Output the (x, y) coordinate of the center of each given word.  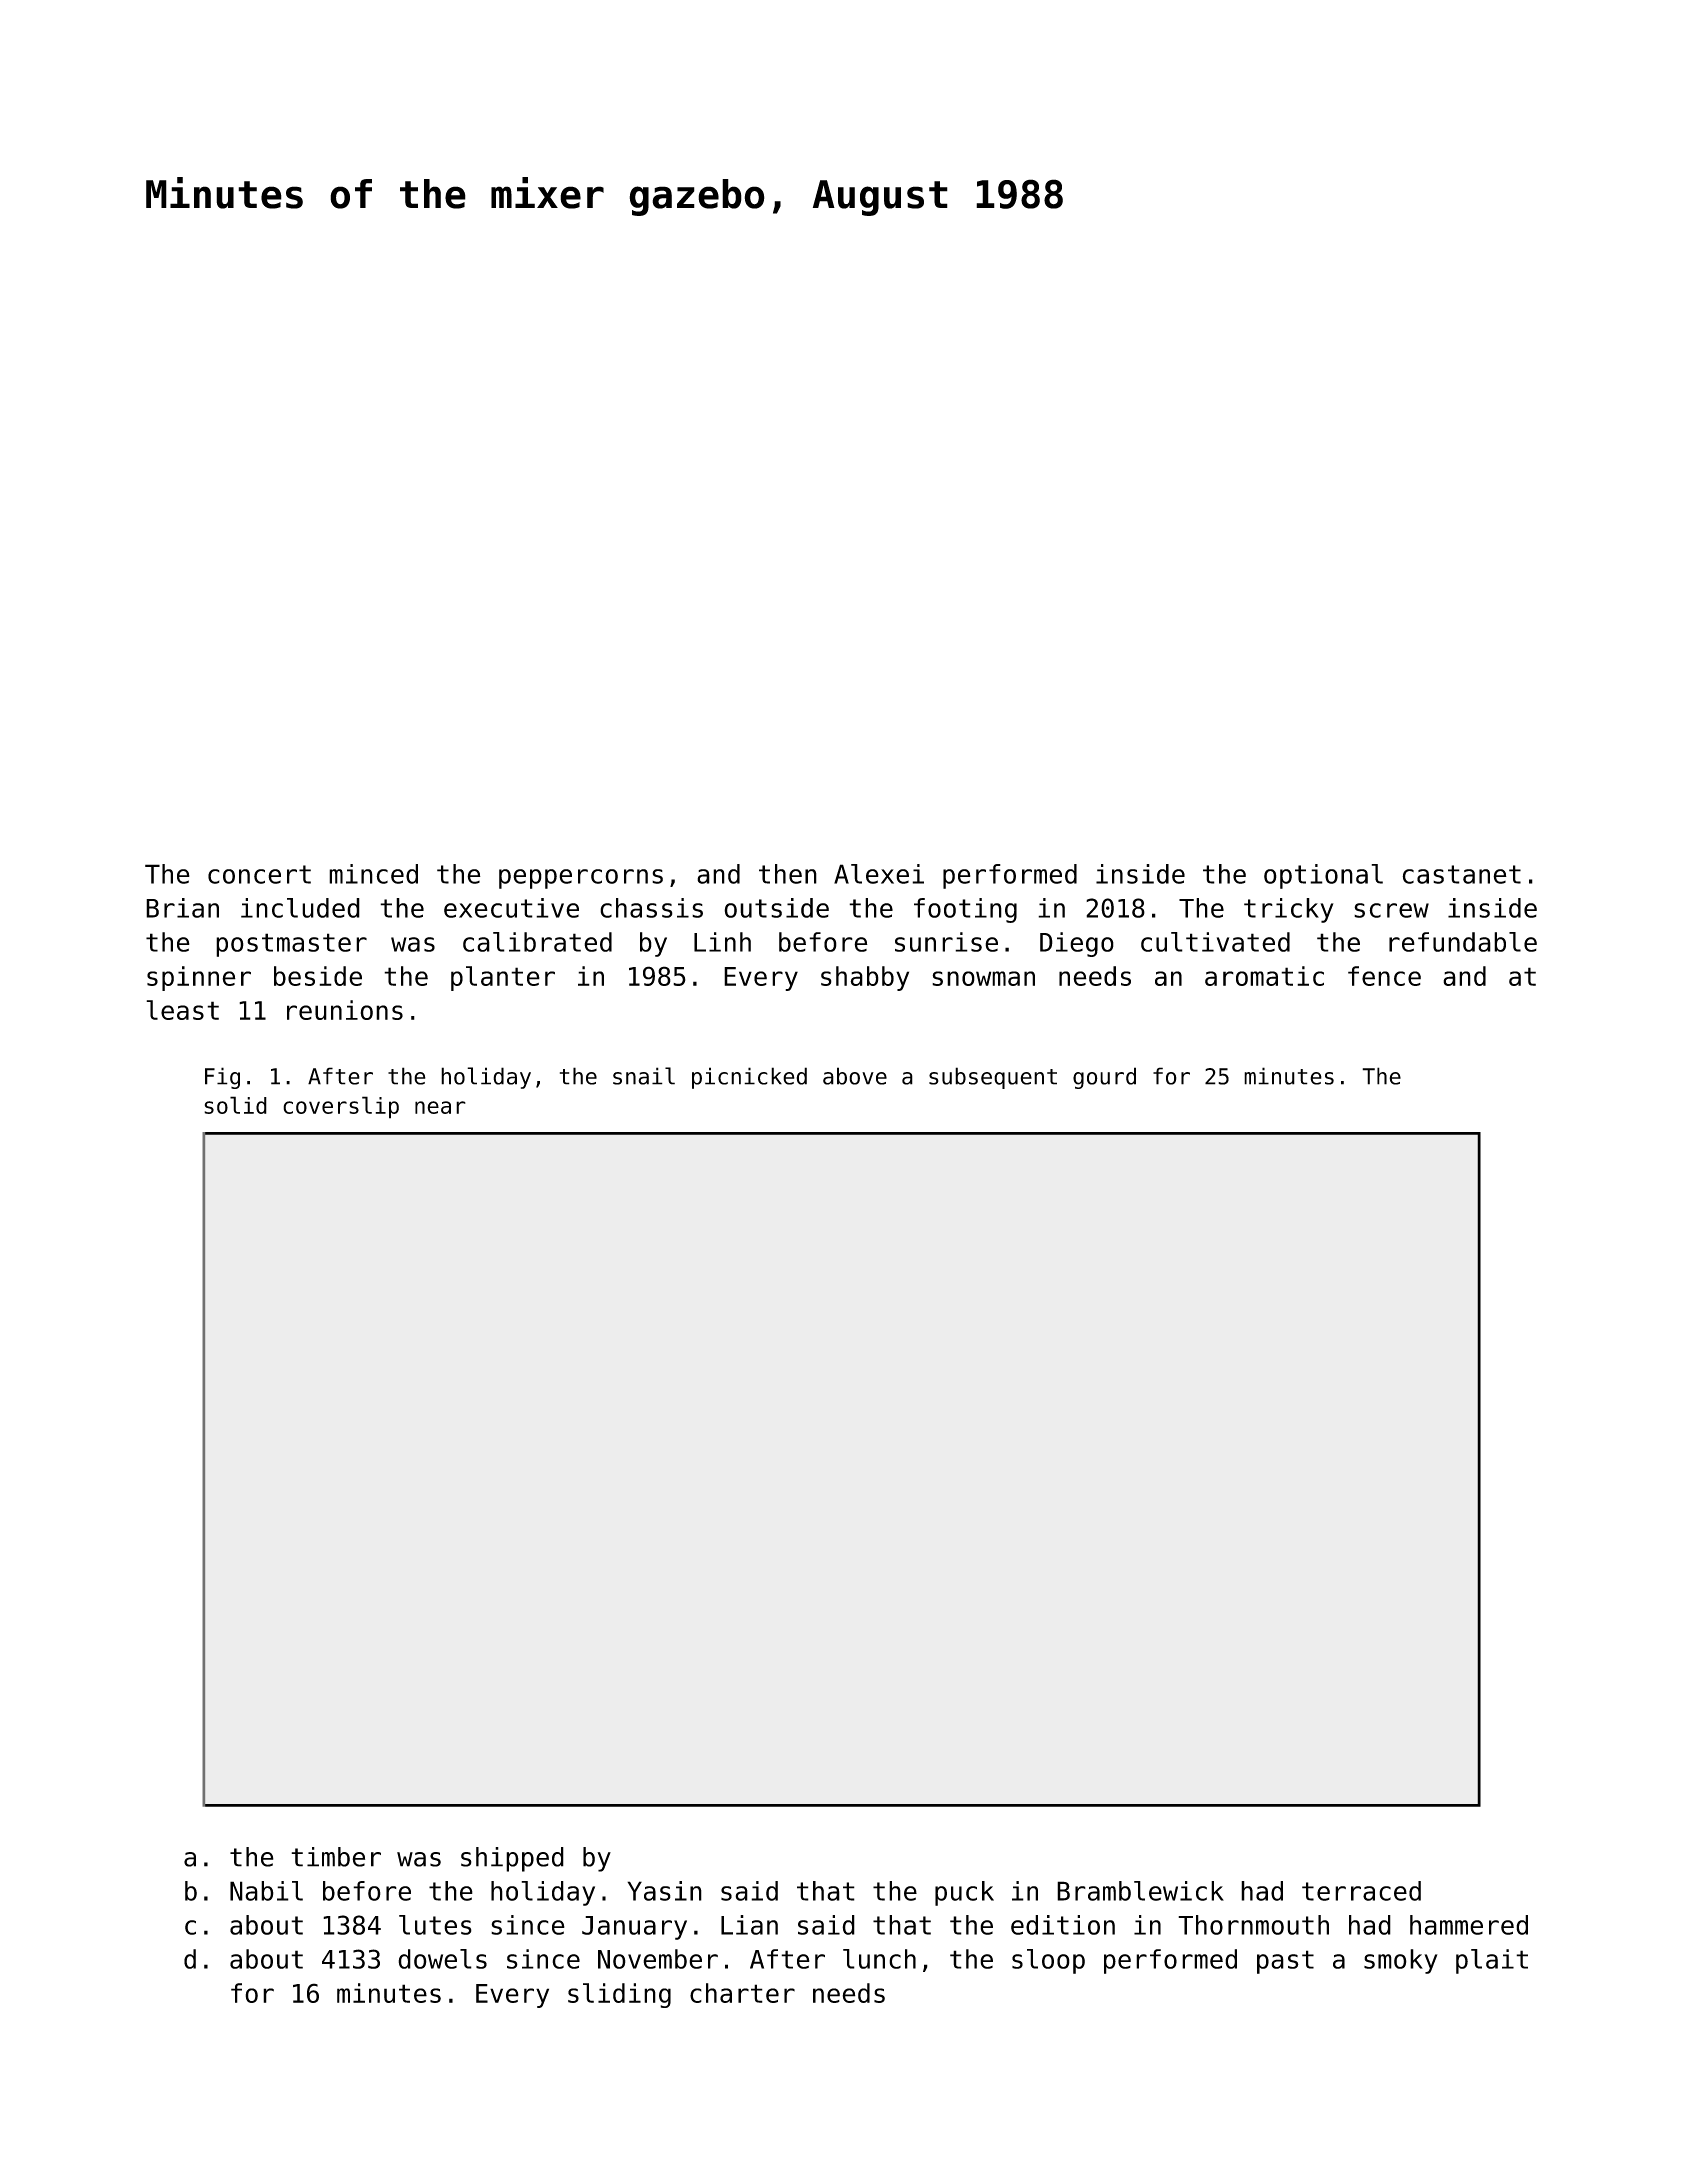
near (440, 1107)
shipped (512, 1859)
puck (964, 1893)
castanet (1461, 874)
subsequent (993, 1078)
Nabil (266, 1891)
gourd (1104, 1078)
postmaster (291, 945)
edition (1063, 1925)
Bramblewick (1140, 1891)
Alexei (879, 874)
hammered (1469, 1925)
